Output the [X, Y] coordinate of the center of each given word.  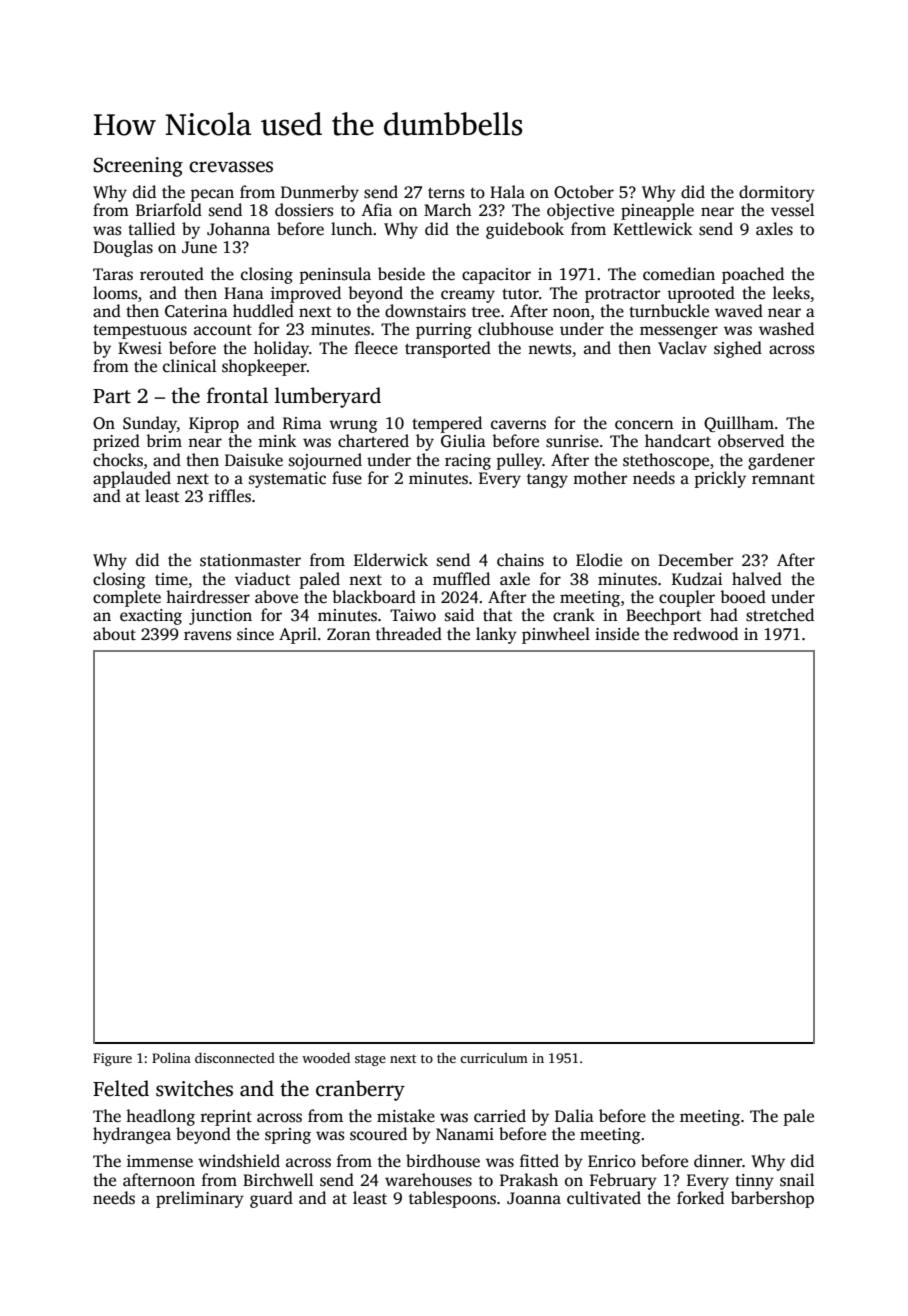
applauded [132, 479]
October [584, 192]
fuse [347, 478]
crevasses [231, 167]
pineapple [657, 211]
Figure [112, 1059]
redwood [705, 634]
